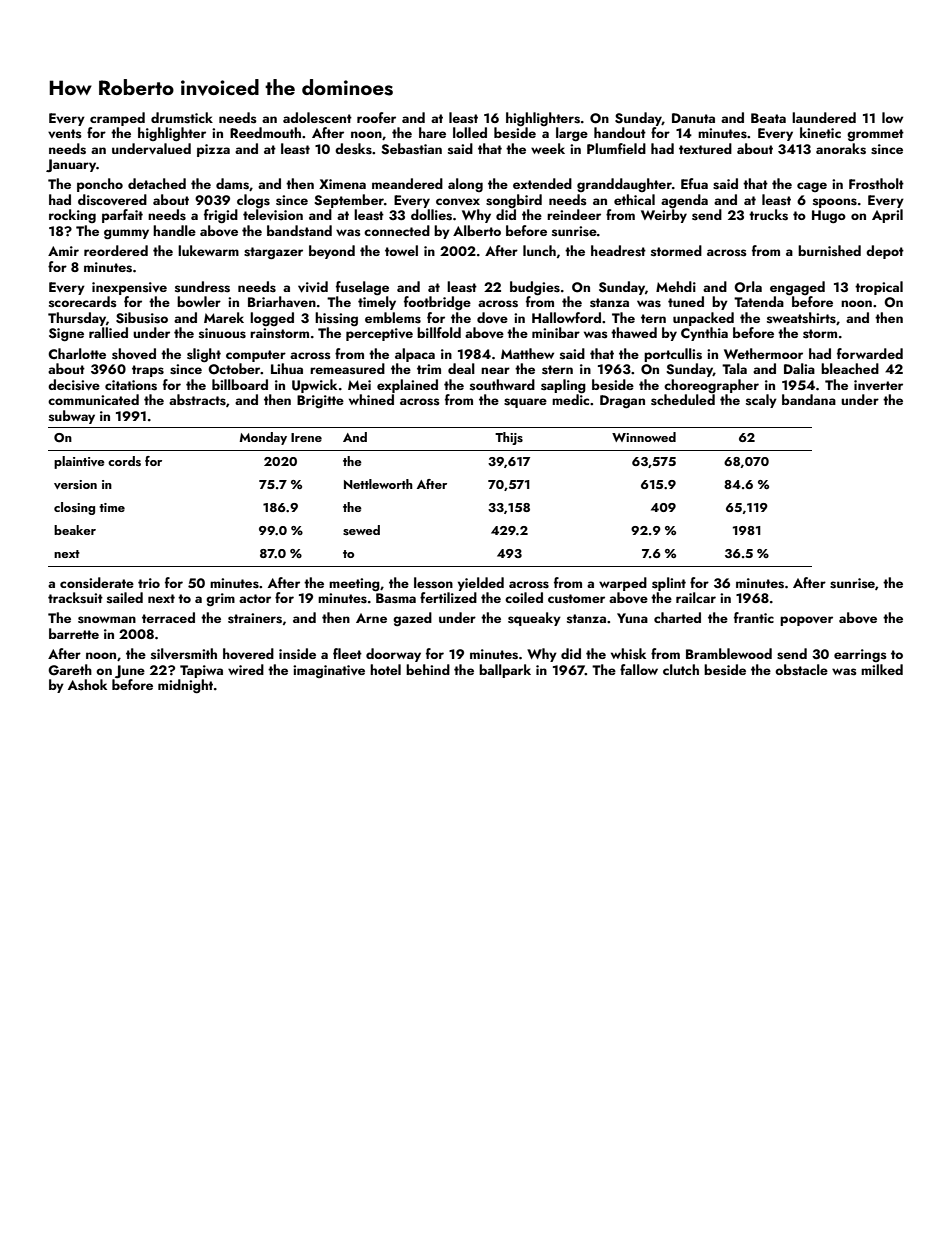 The height and width of the screenshot is (1233, 952). I want to click on Reedmouth, so click(265, 132).
